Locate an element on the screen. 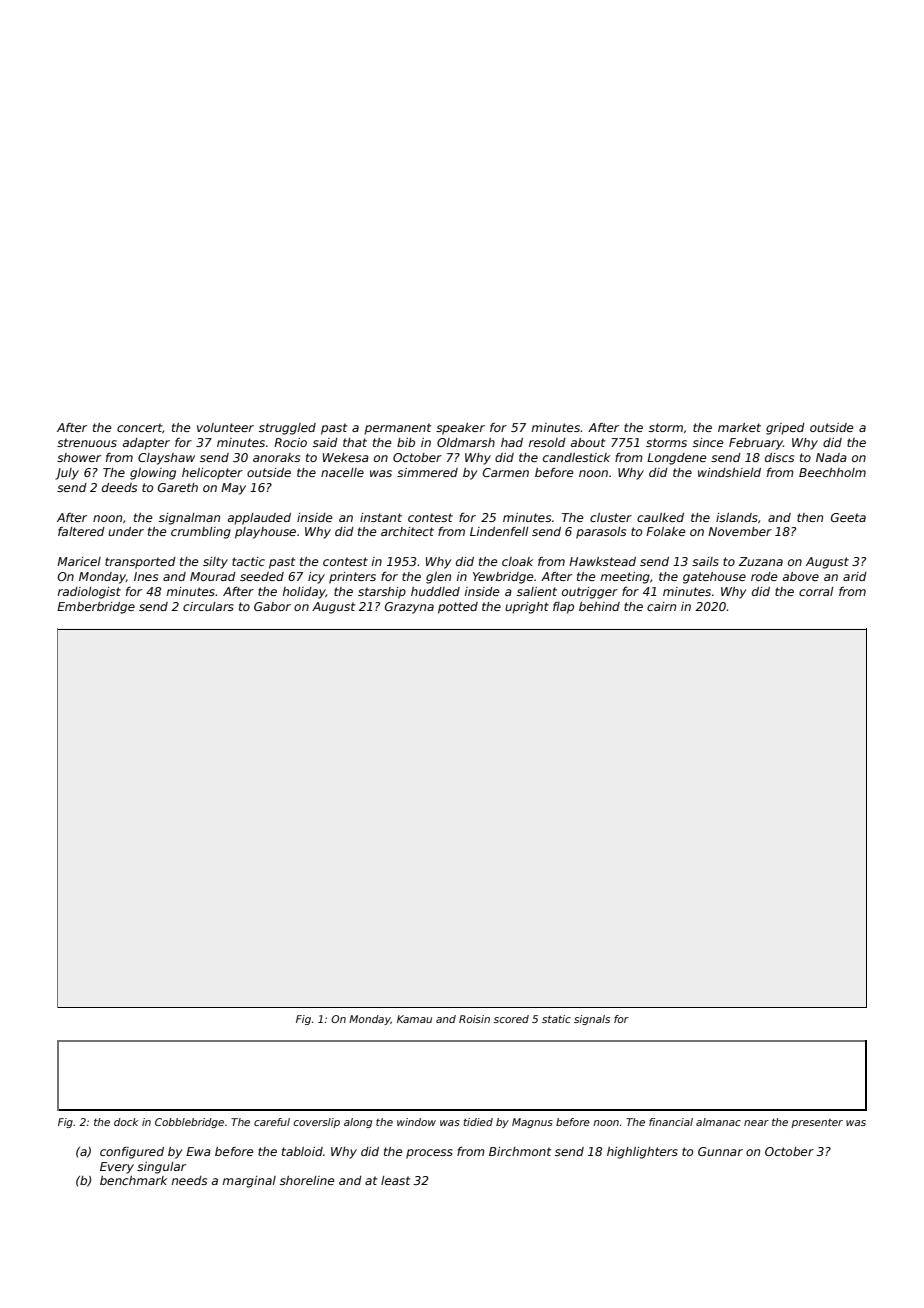 This screenshot has height=1308, width=924. Kamau is located at coordinates (414, 1019).
